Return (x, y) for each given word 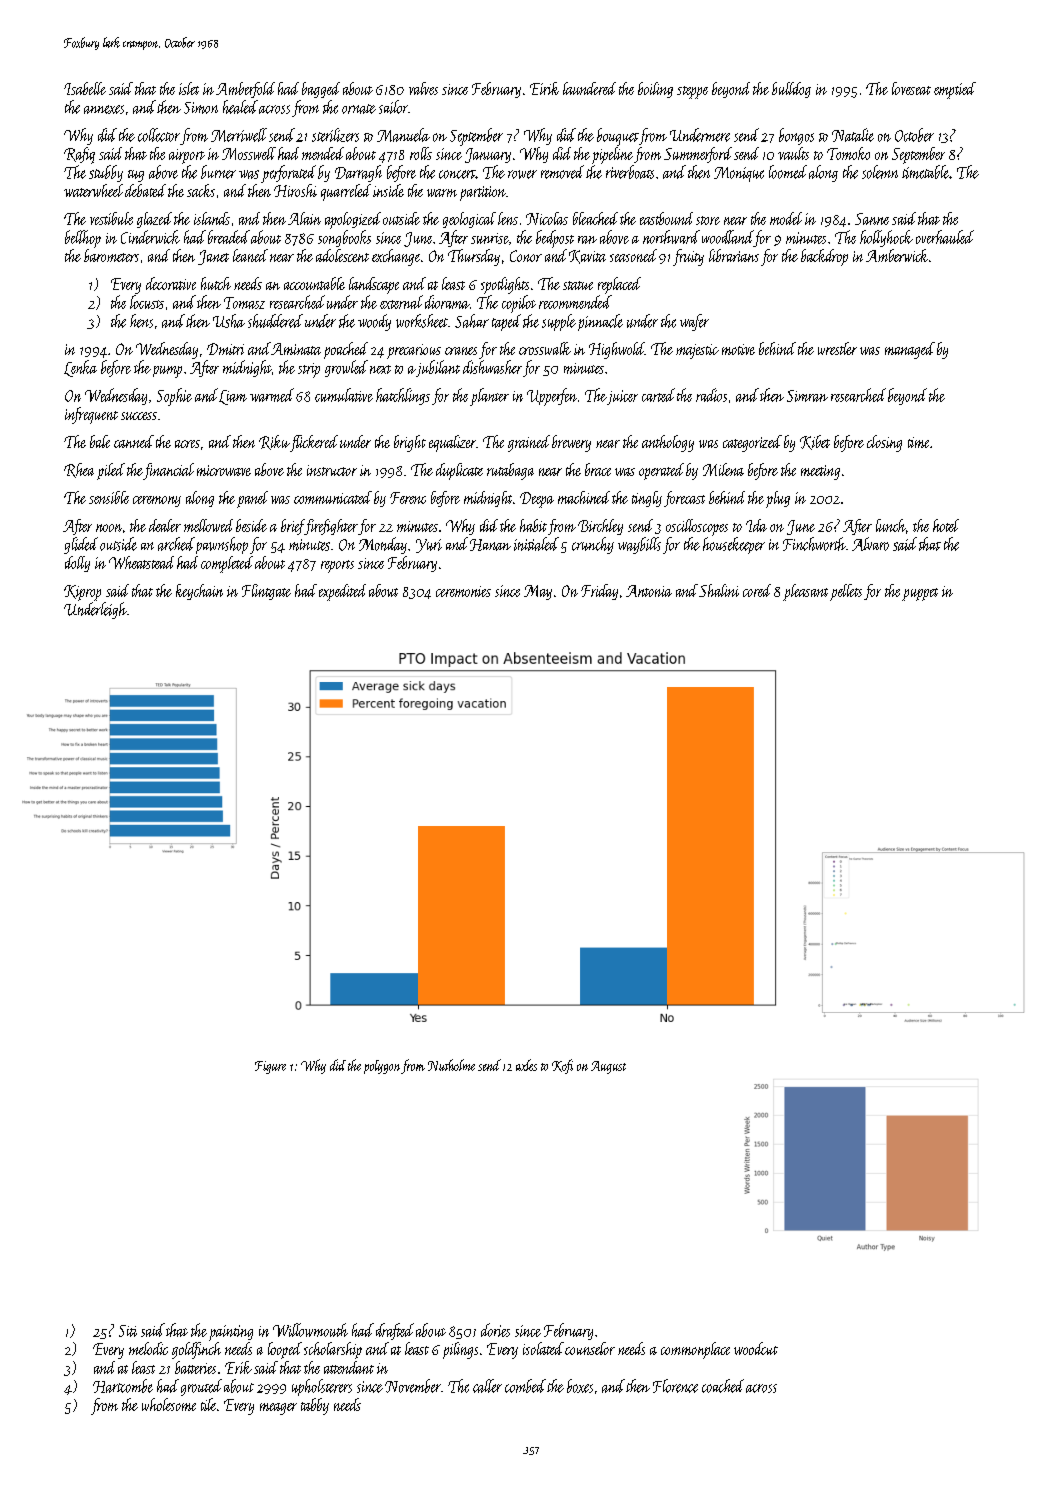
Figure (270, 1067)
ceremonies (463, 591)
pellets (846, 592)
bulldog (791, 90)
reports (337, 566)
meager (278, 1409)
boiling (655, 90)
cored (757, 590)
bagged (321, 90)
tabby (315, 1406)
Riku (274, 442)
